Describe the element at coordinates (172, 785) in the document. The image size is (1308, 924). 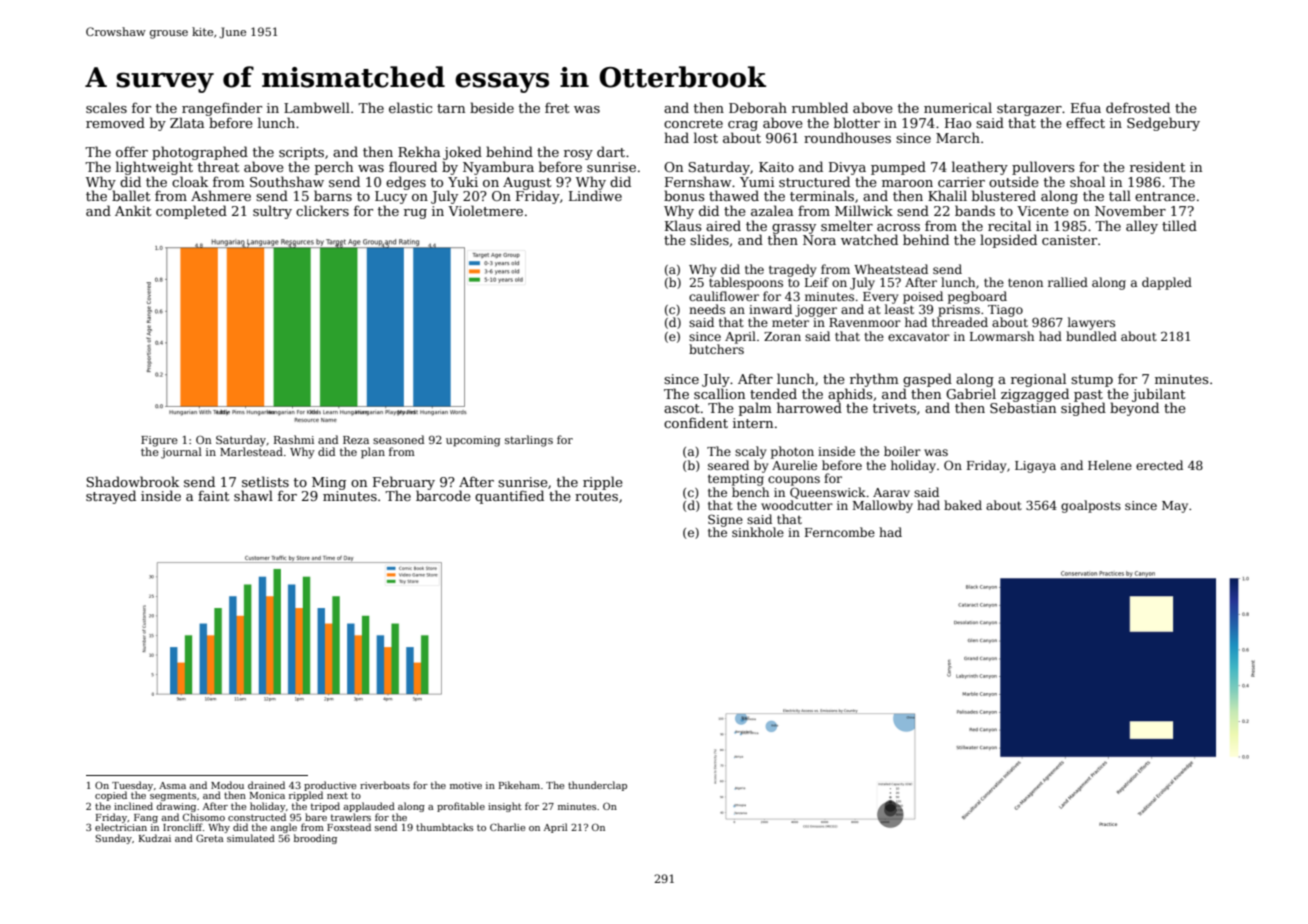
I see `Asma` at that location.
